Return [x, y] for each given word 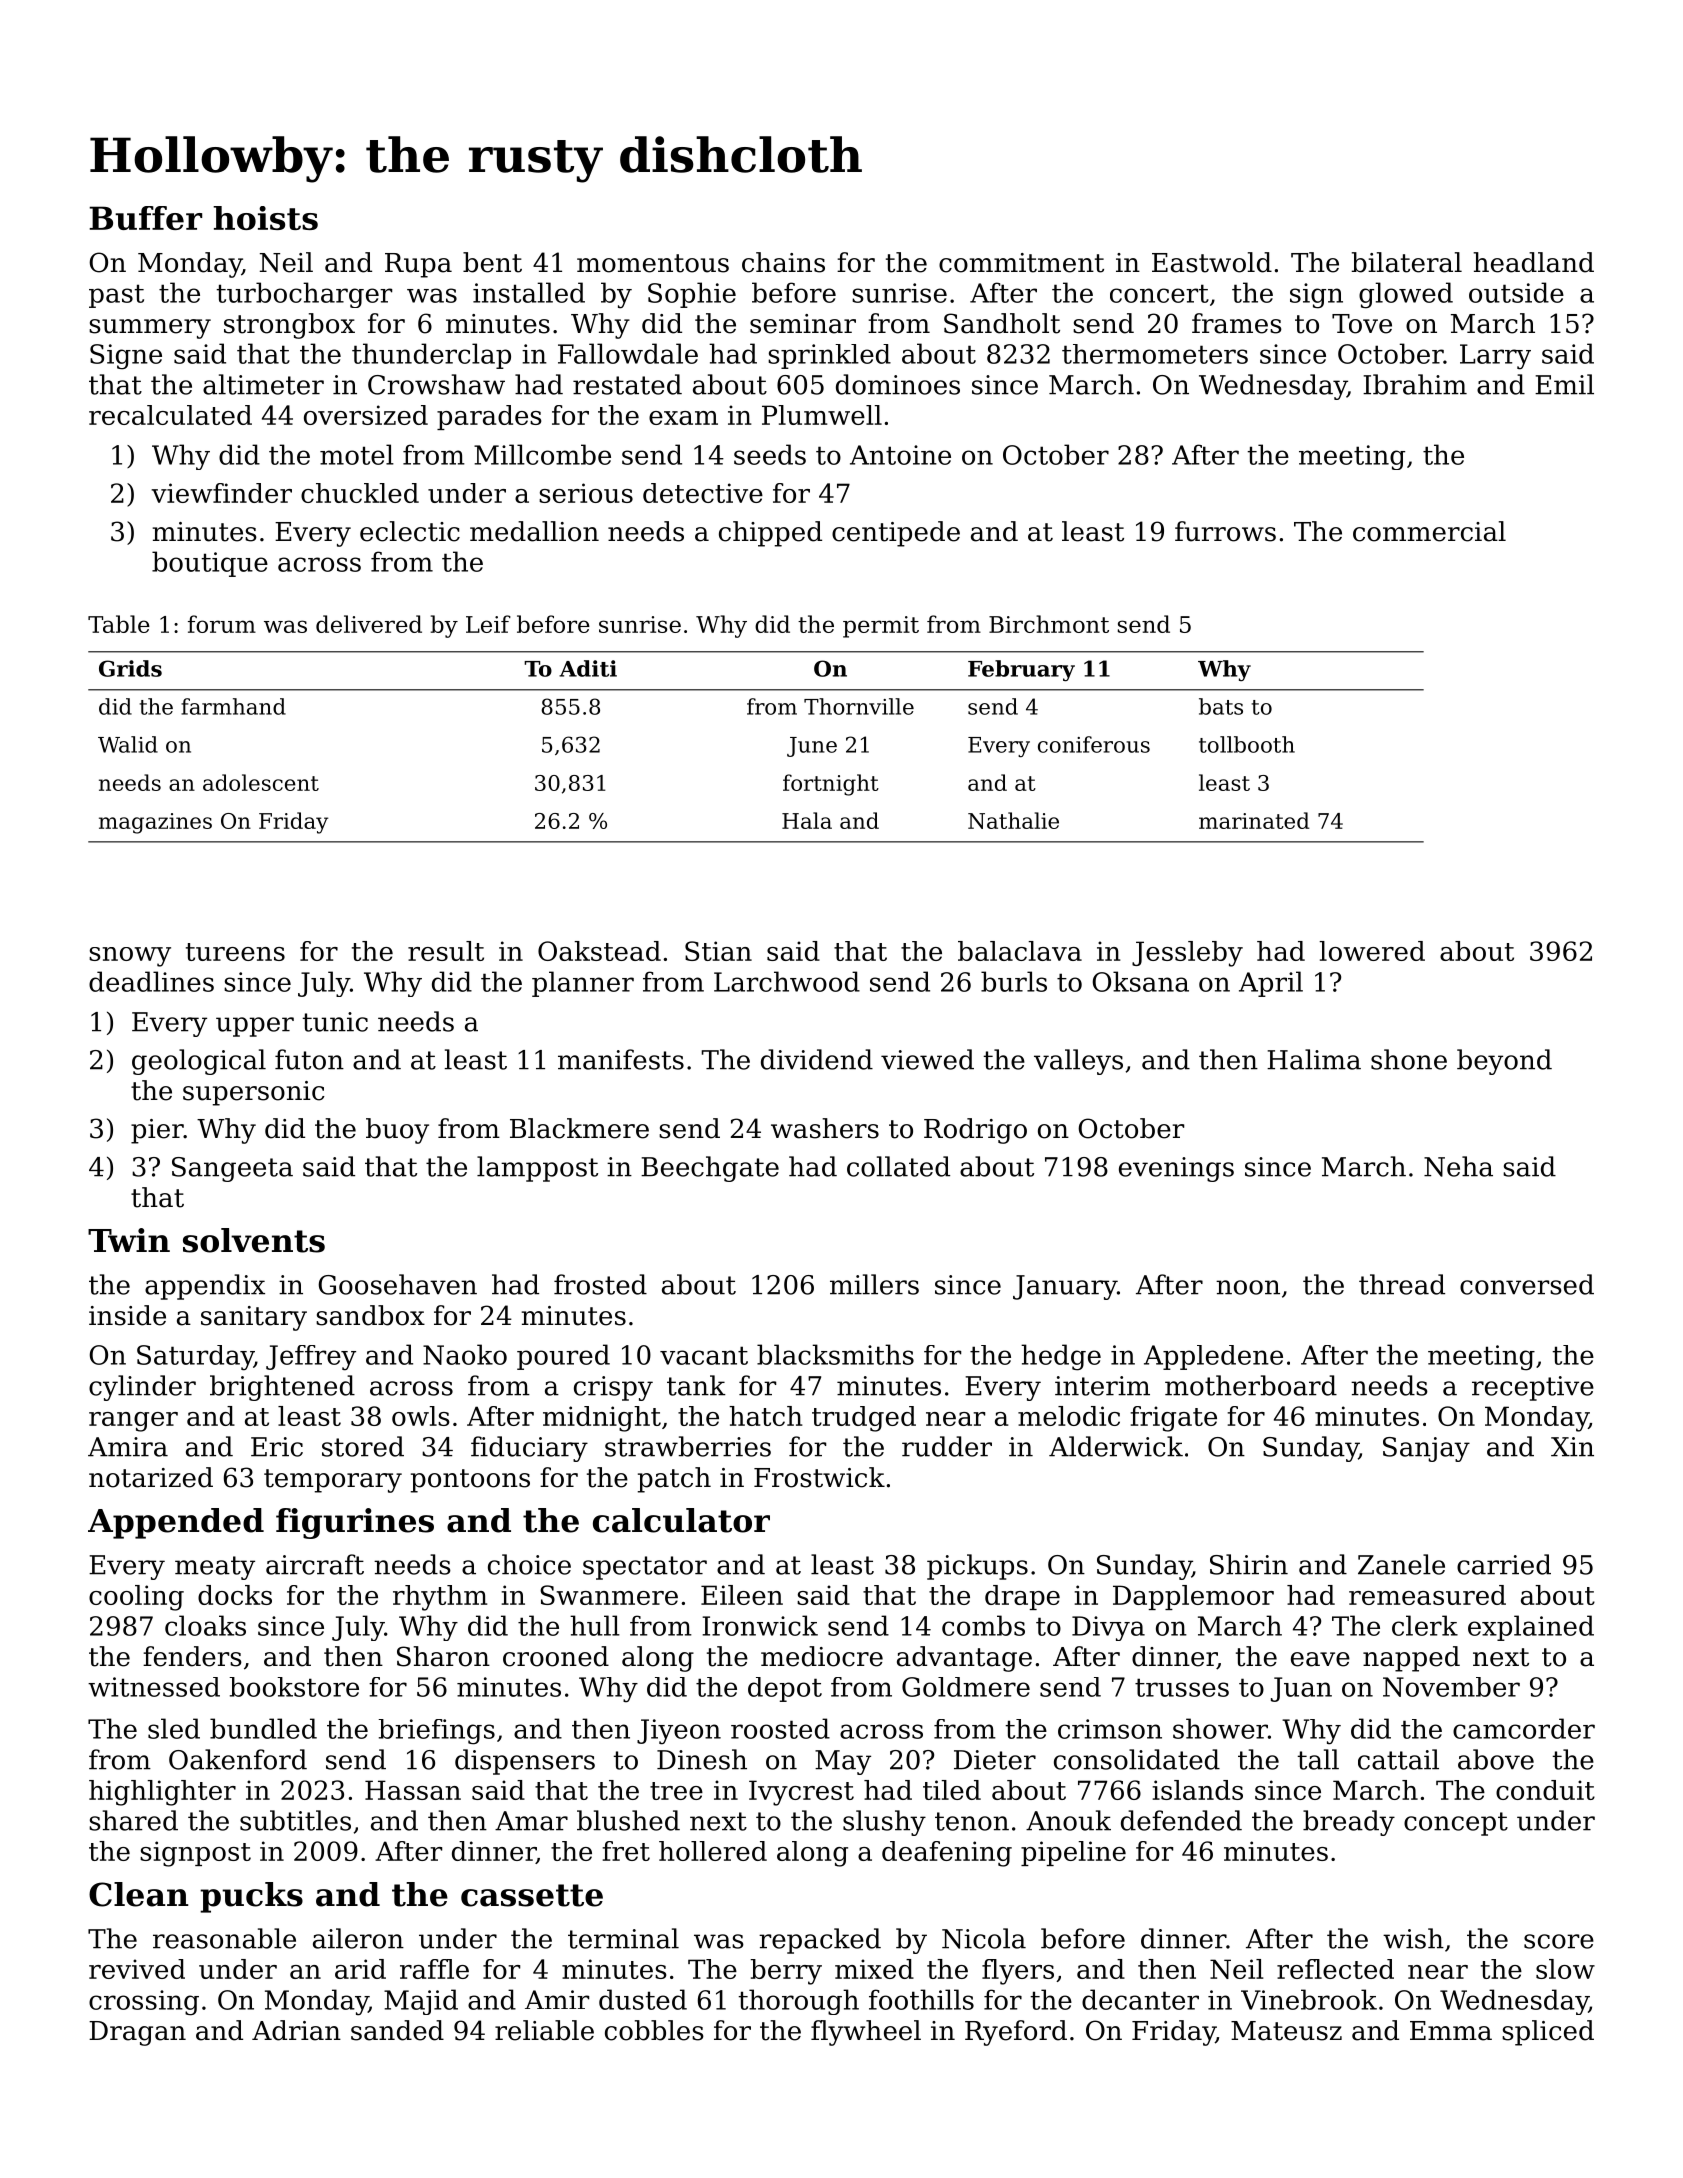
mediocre [822, 1656]
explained [1531, 1628]
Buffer [145, 218]
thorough [798, 2002]
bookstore [294, 1687]
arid [360, 1969]
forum [222, 624]
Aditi [588, 668]
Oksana [1141, 981]
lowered [1372, 951]
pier [157, 1131]
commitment [1021, 263]
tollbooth [1247, 744]
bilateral [1406, 262]
